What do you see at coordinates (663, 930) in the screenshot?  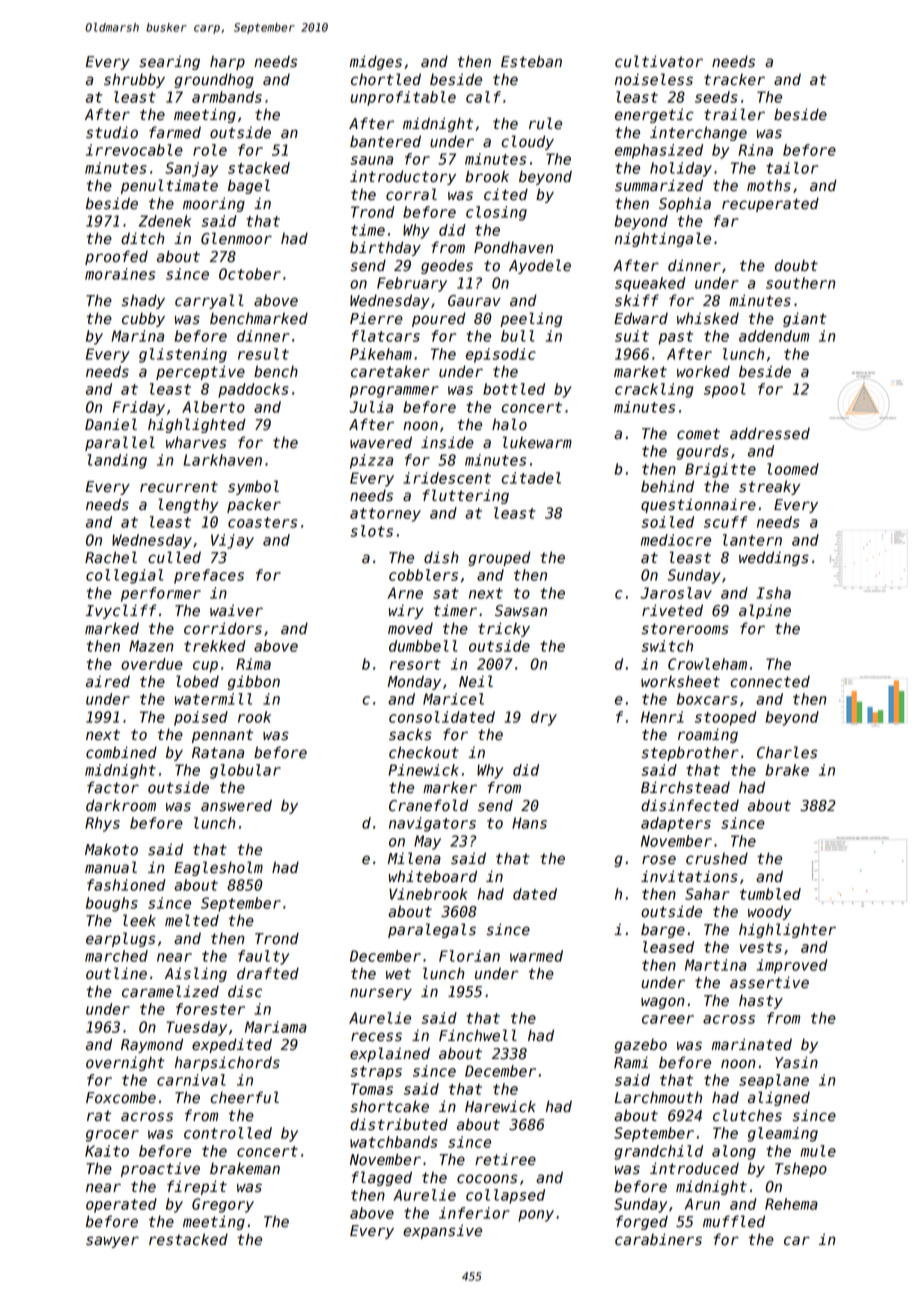 I see `barge` at bounding box center [663, 930].
